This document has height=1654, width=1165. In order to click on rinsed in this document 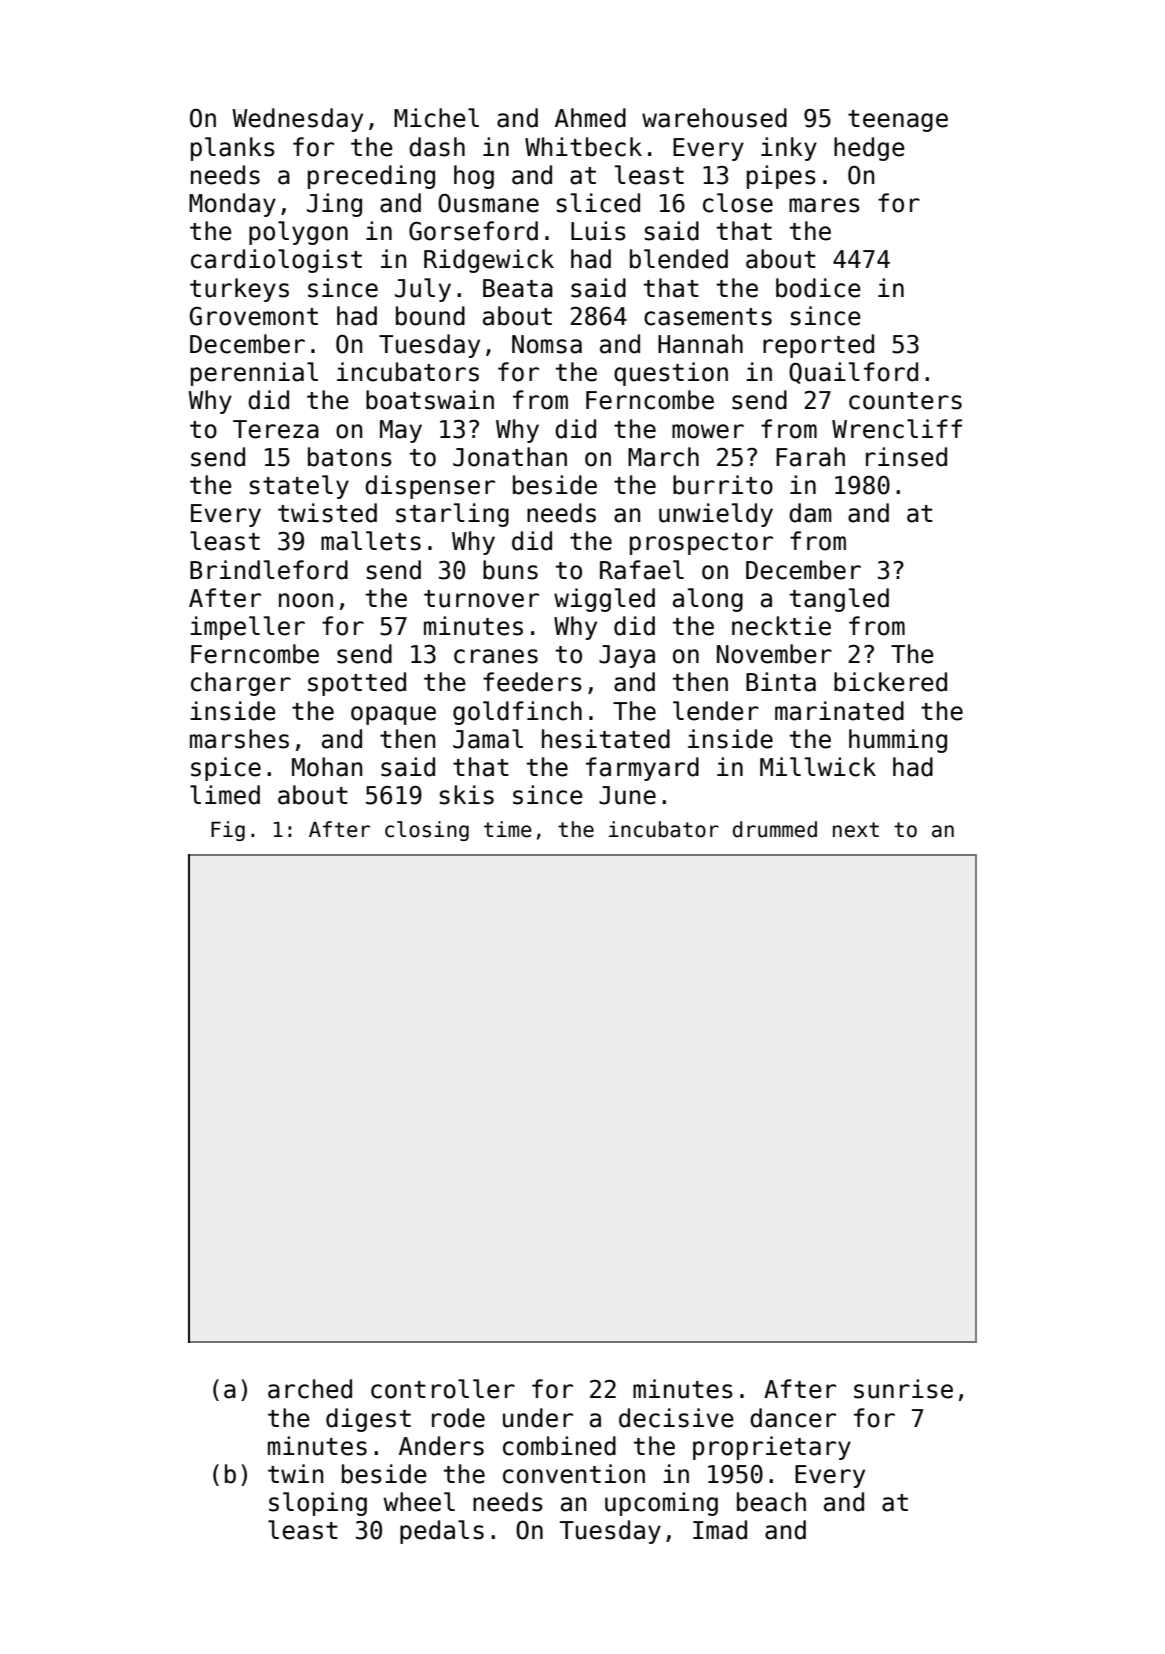, I will do `click(906, 457)`.
